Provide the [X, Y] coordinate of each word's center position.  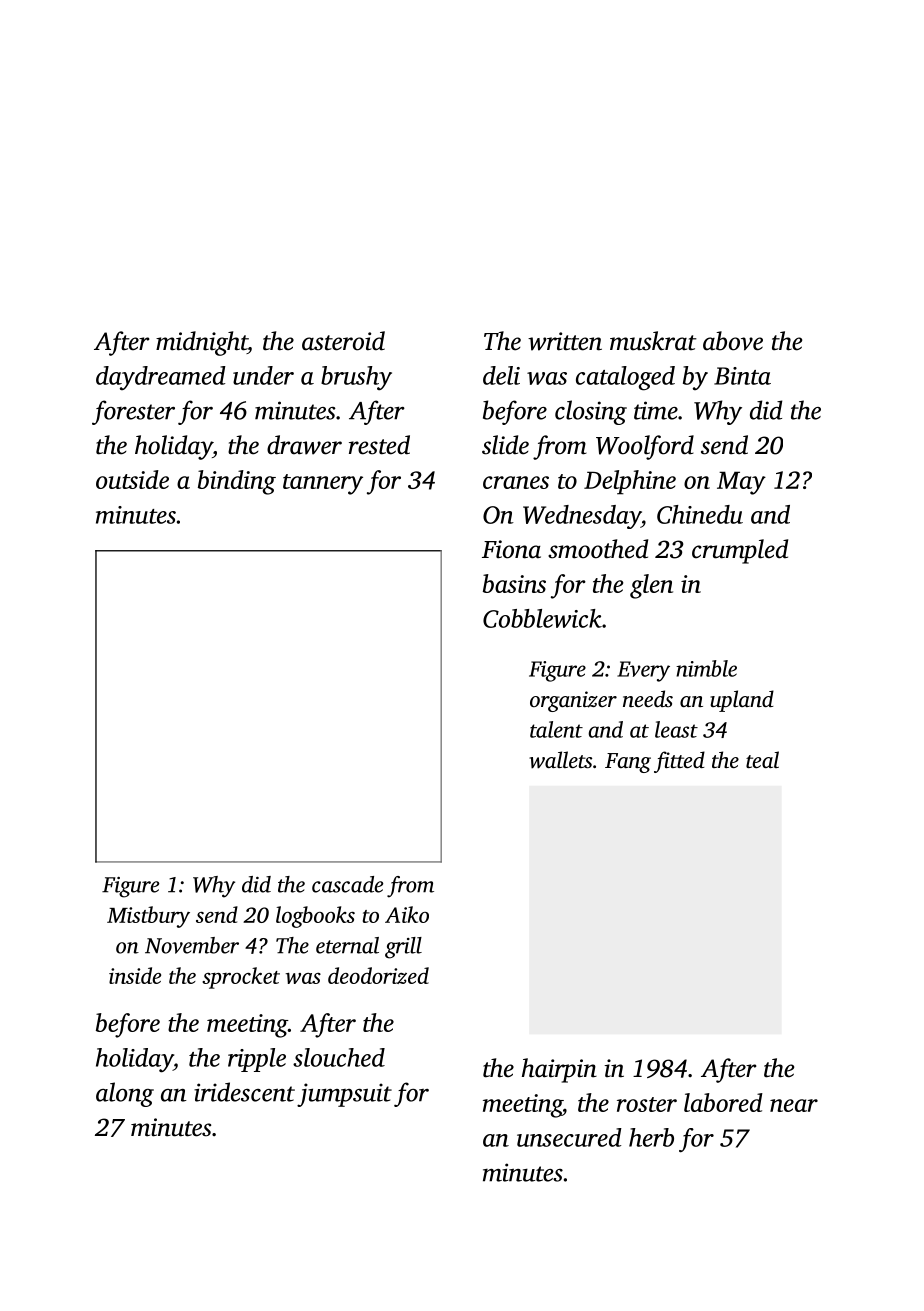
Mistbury [148, 917]
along [125, 1094]
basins [514, 583]
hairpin [559, 1070]
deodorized [378, 975]
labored [723, 1102]
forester [133, 412]
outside [132, 479]
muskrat [653, 341]
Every [643, 671]
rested [379, 445]
